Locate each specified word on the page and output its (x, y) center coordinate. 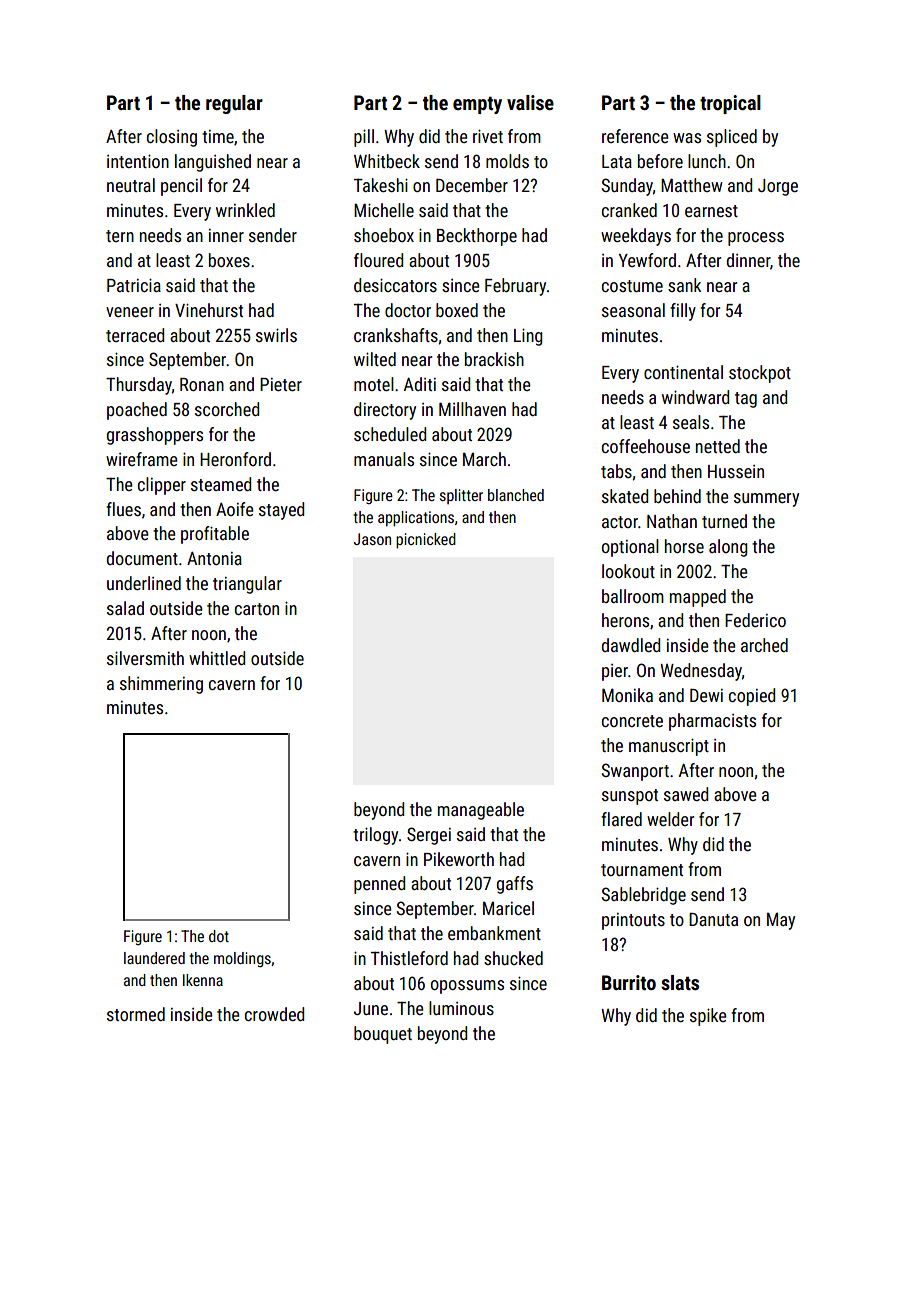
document (142, 558)
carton (257, 609)
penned (379, 885)
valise (530, 102)
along (728, 548)
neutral (131, 185)
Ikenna (203, 980)
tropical (730, 104)
